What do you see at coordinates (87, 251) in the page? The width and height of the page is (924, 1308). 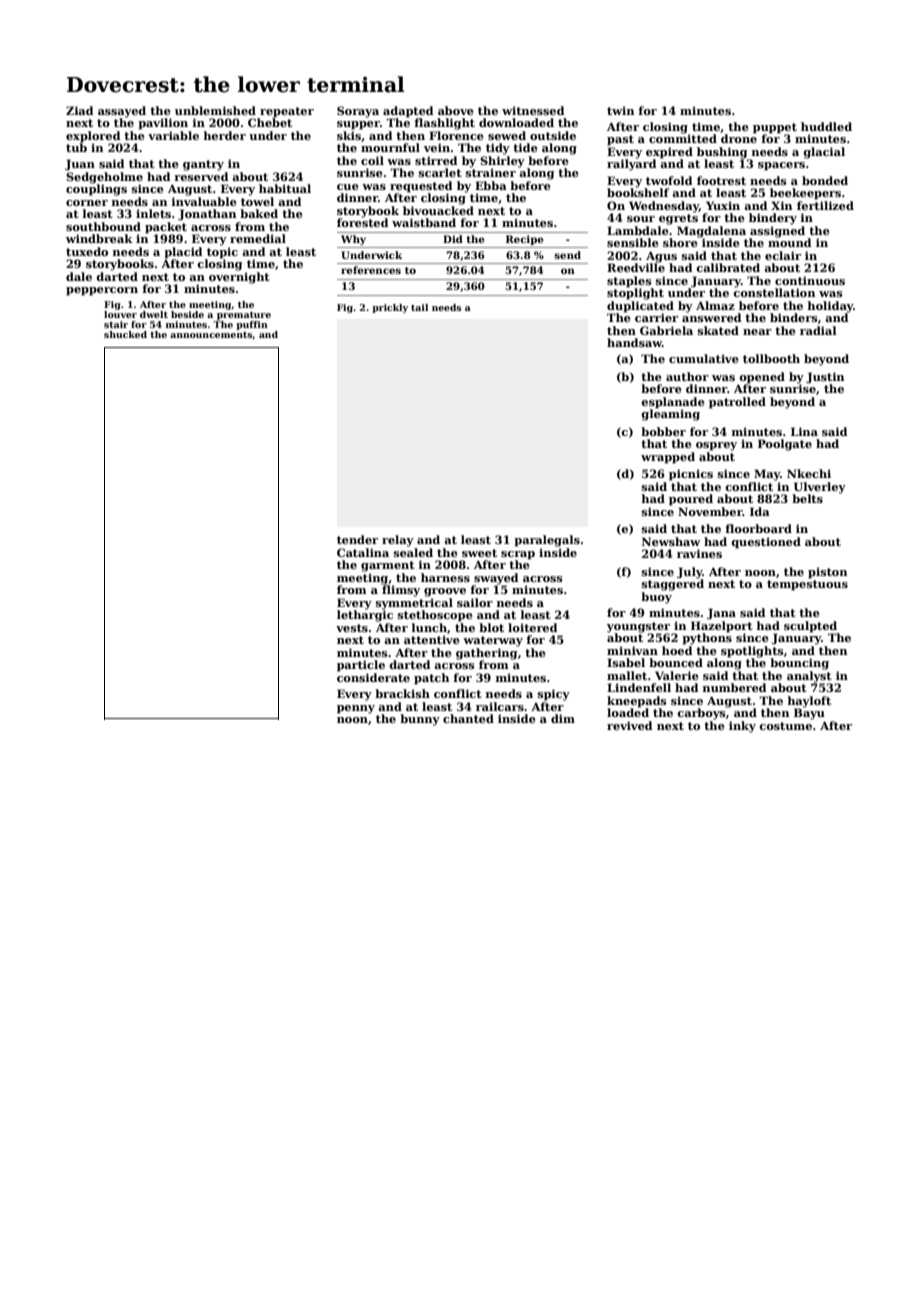 I see `tuxedo` at bounding box center [87, 251].
